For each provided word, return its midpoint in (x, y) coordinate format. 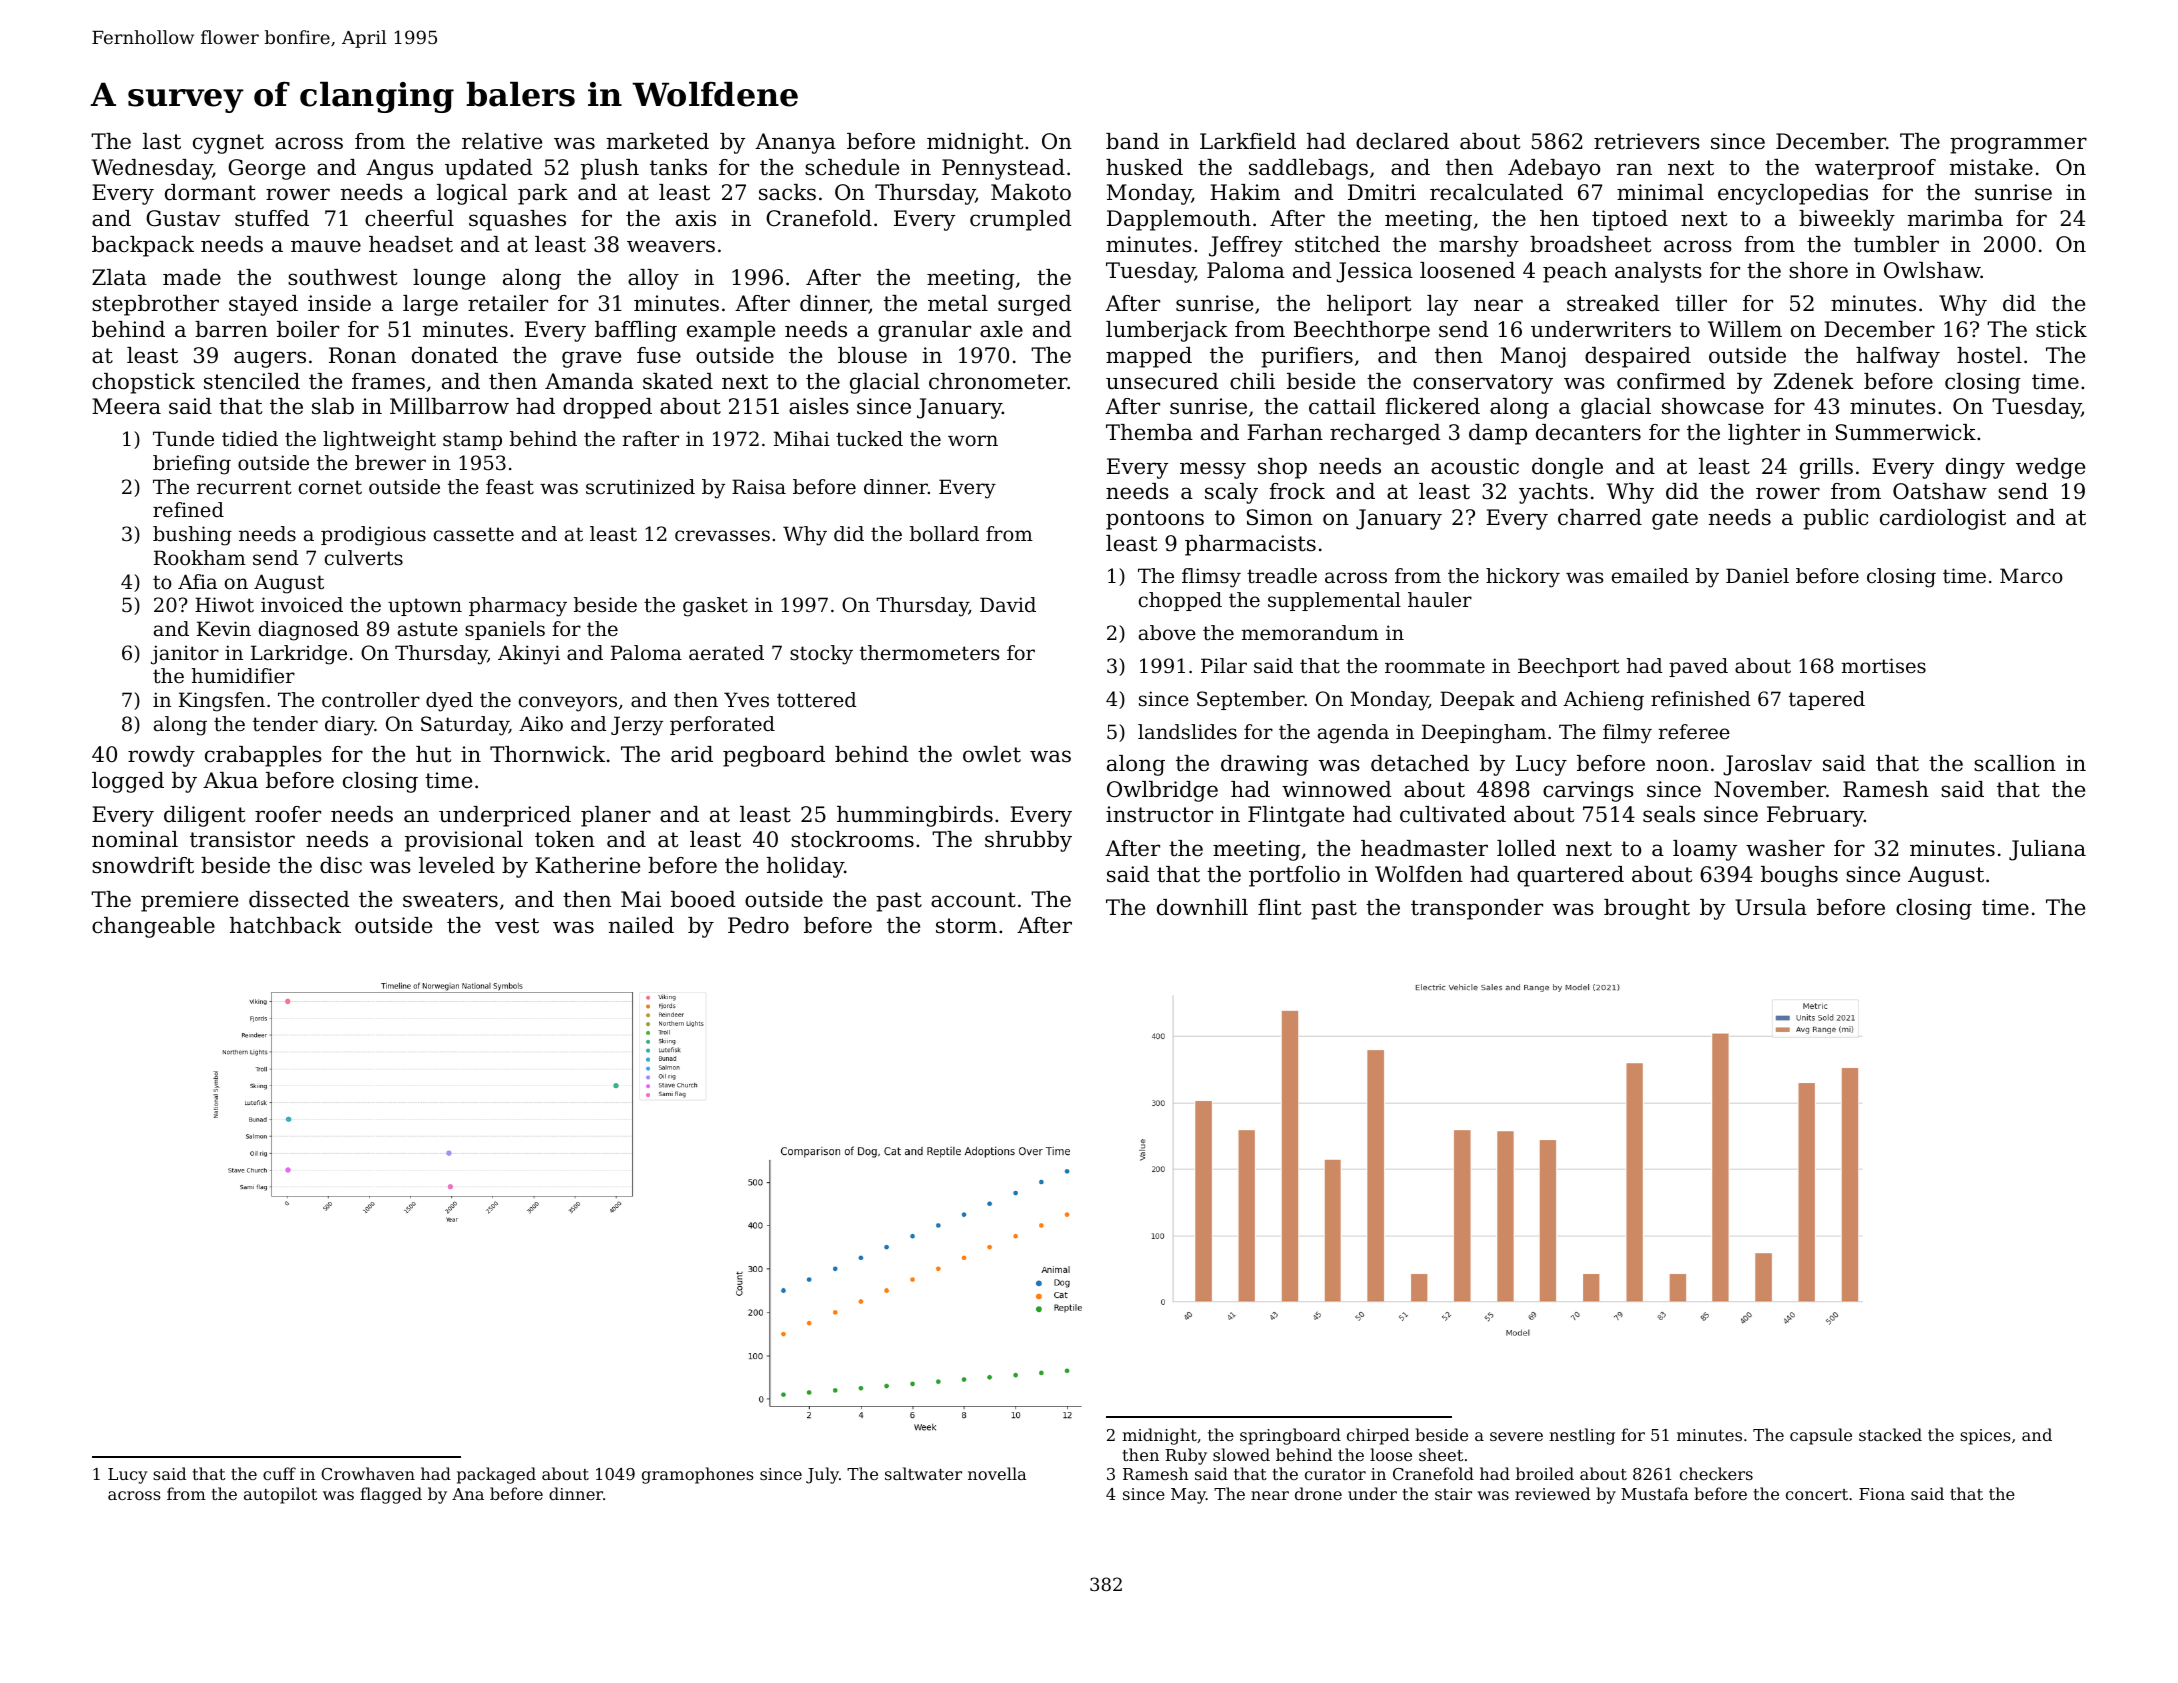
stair (1453, 1494)
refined (188, 510)
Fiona (1882, 1494)
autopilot (280, 1495)
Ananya (795, 143)
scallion (2015, 763)
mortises (1884, 666)
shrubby (1028, 841)
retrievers (1647, 141)
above (1167, 633)
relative (502, 141)
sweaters (450, 900)
